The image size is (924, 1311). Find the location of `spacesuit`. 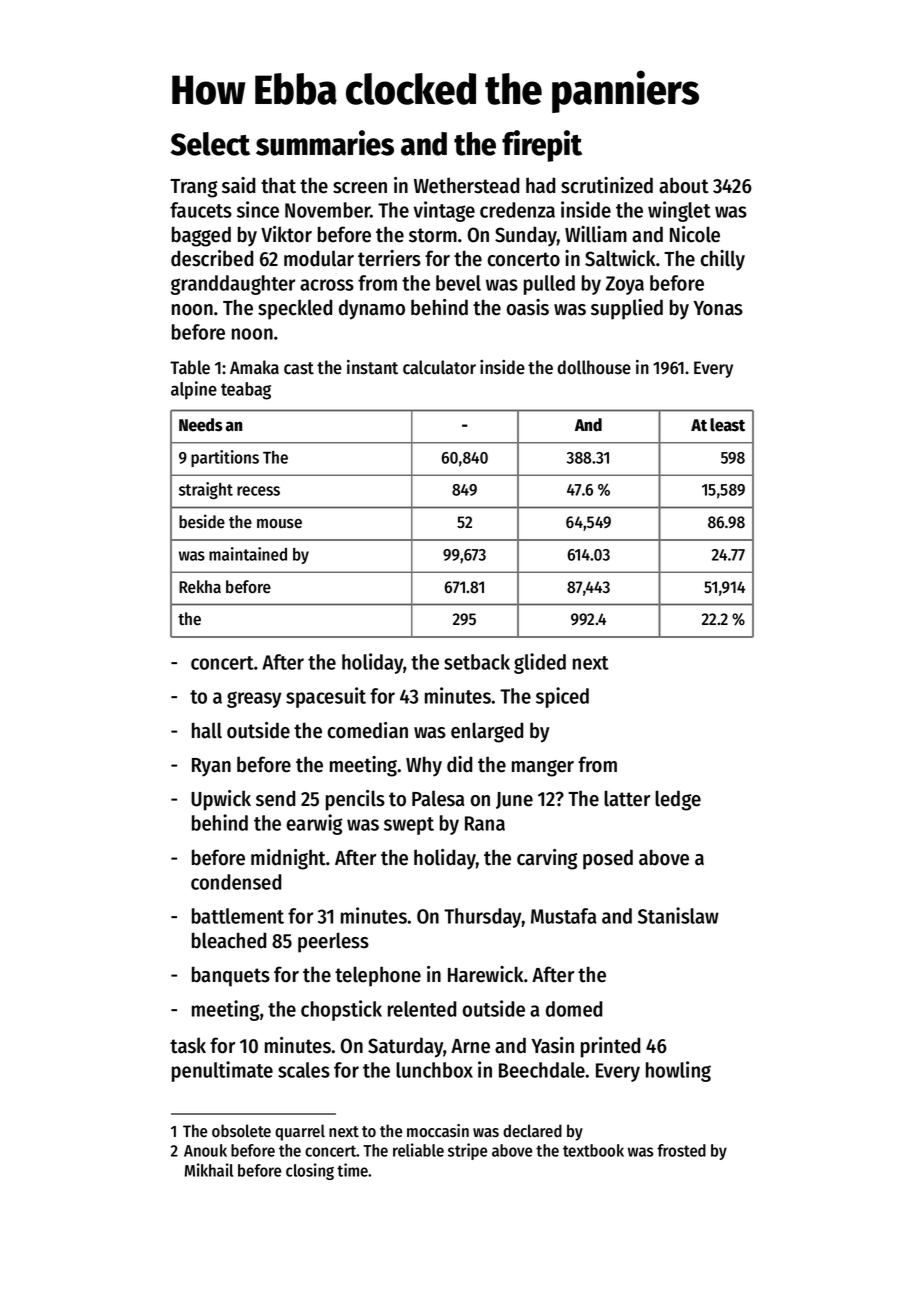

spacesuit is located at coordinates (326, 697).
